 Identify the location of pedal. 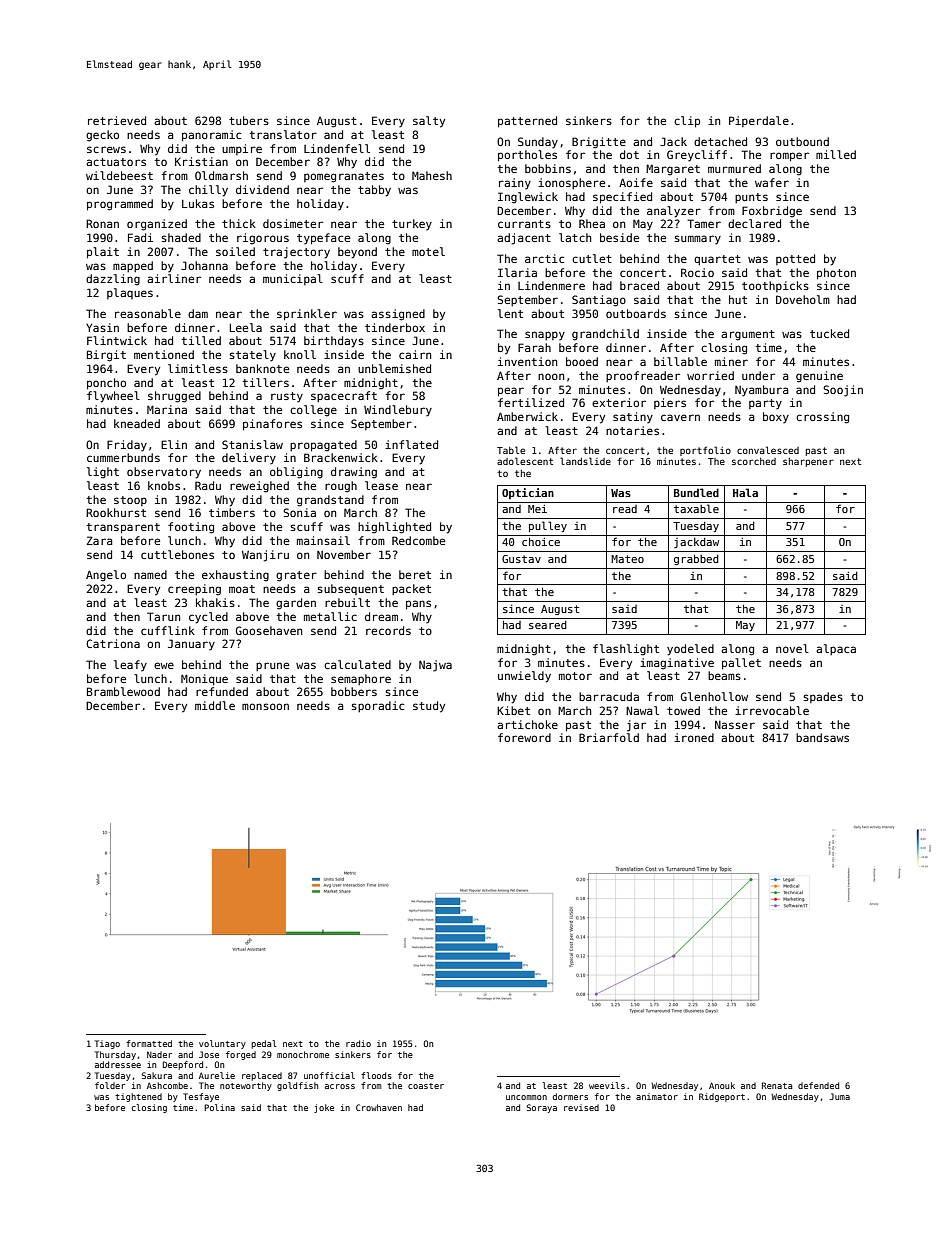
(264, 1044).
